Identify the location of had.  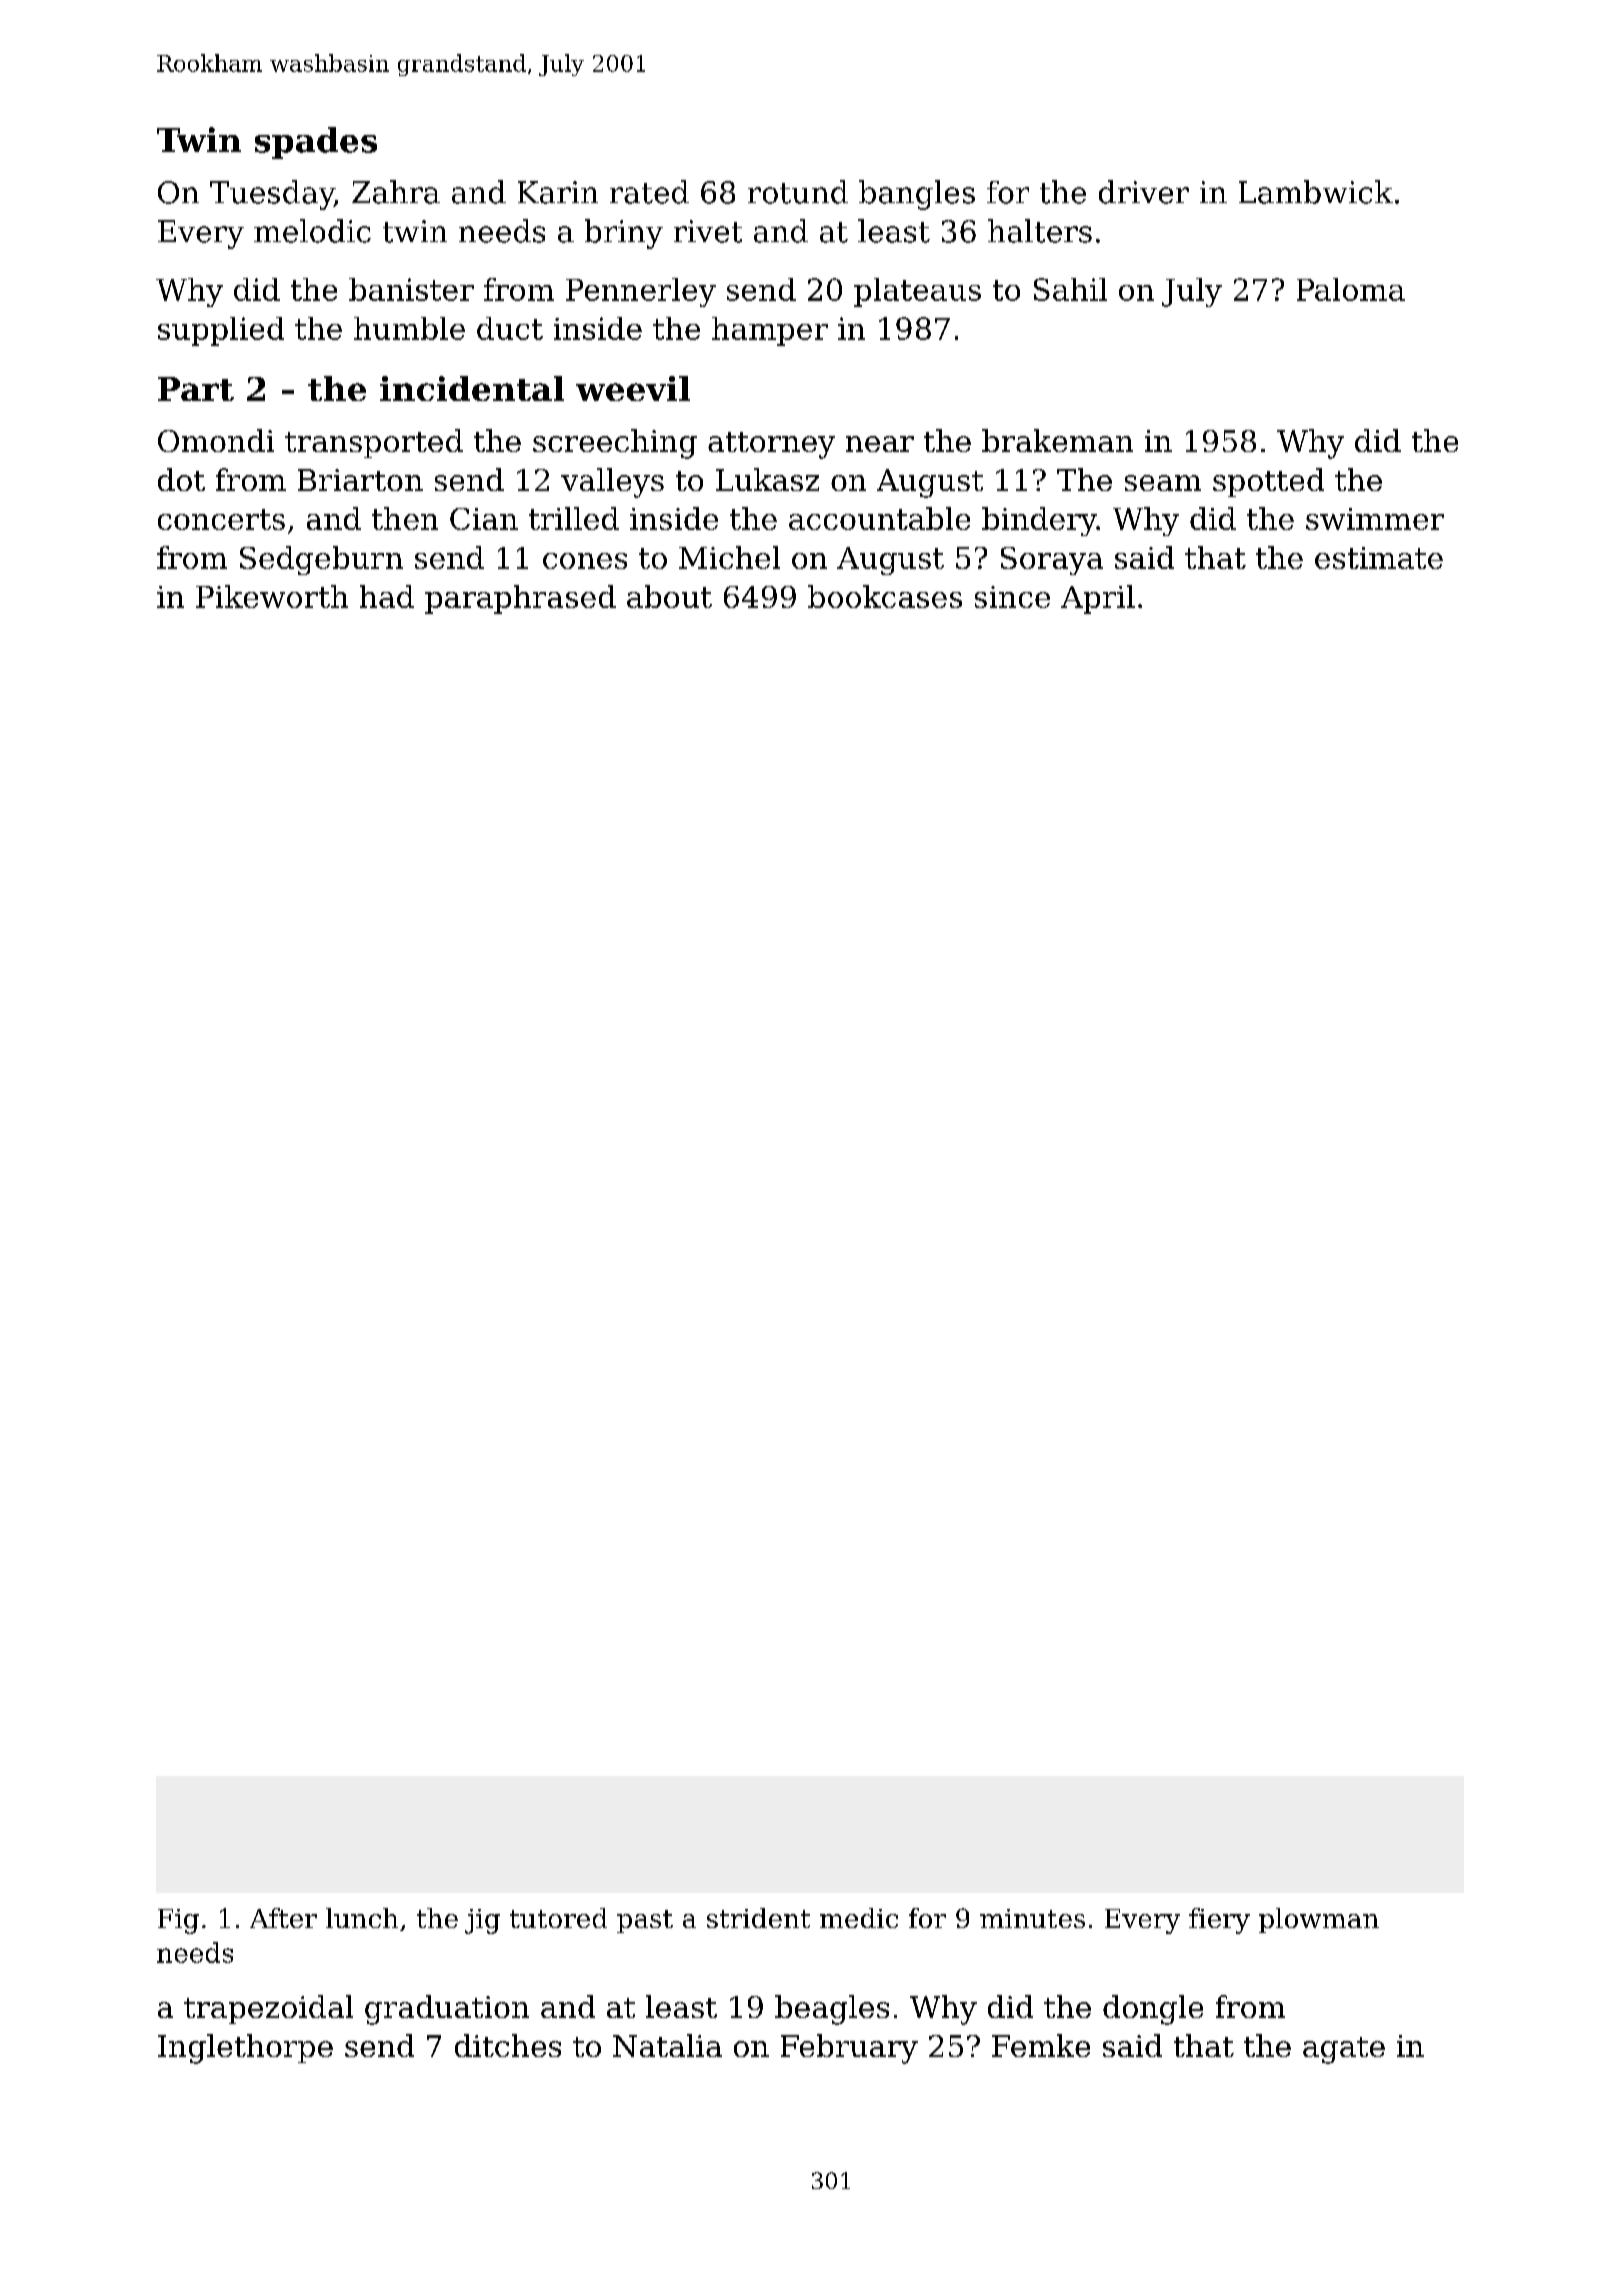
(387, 596).
